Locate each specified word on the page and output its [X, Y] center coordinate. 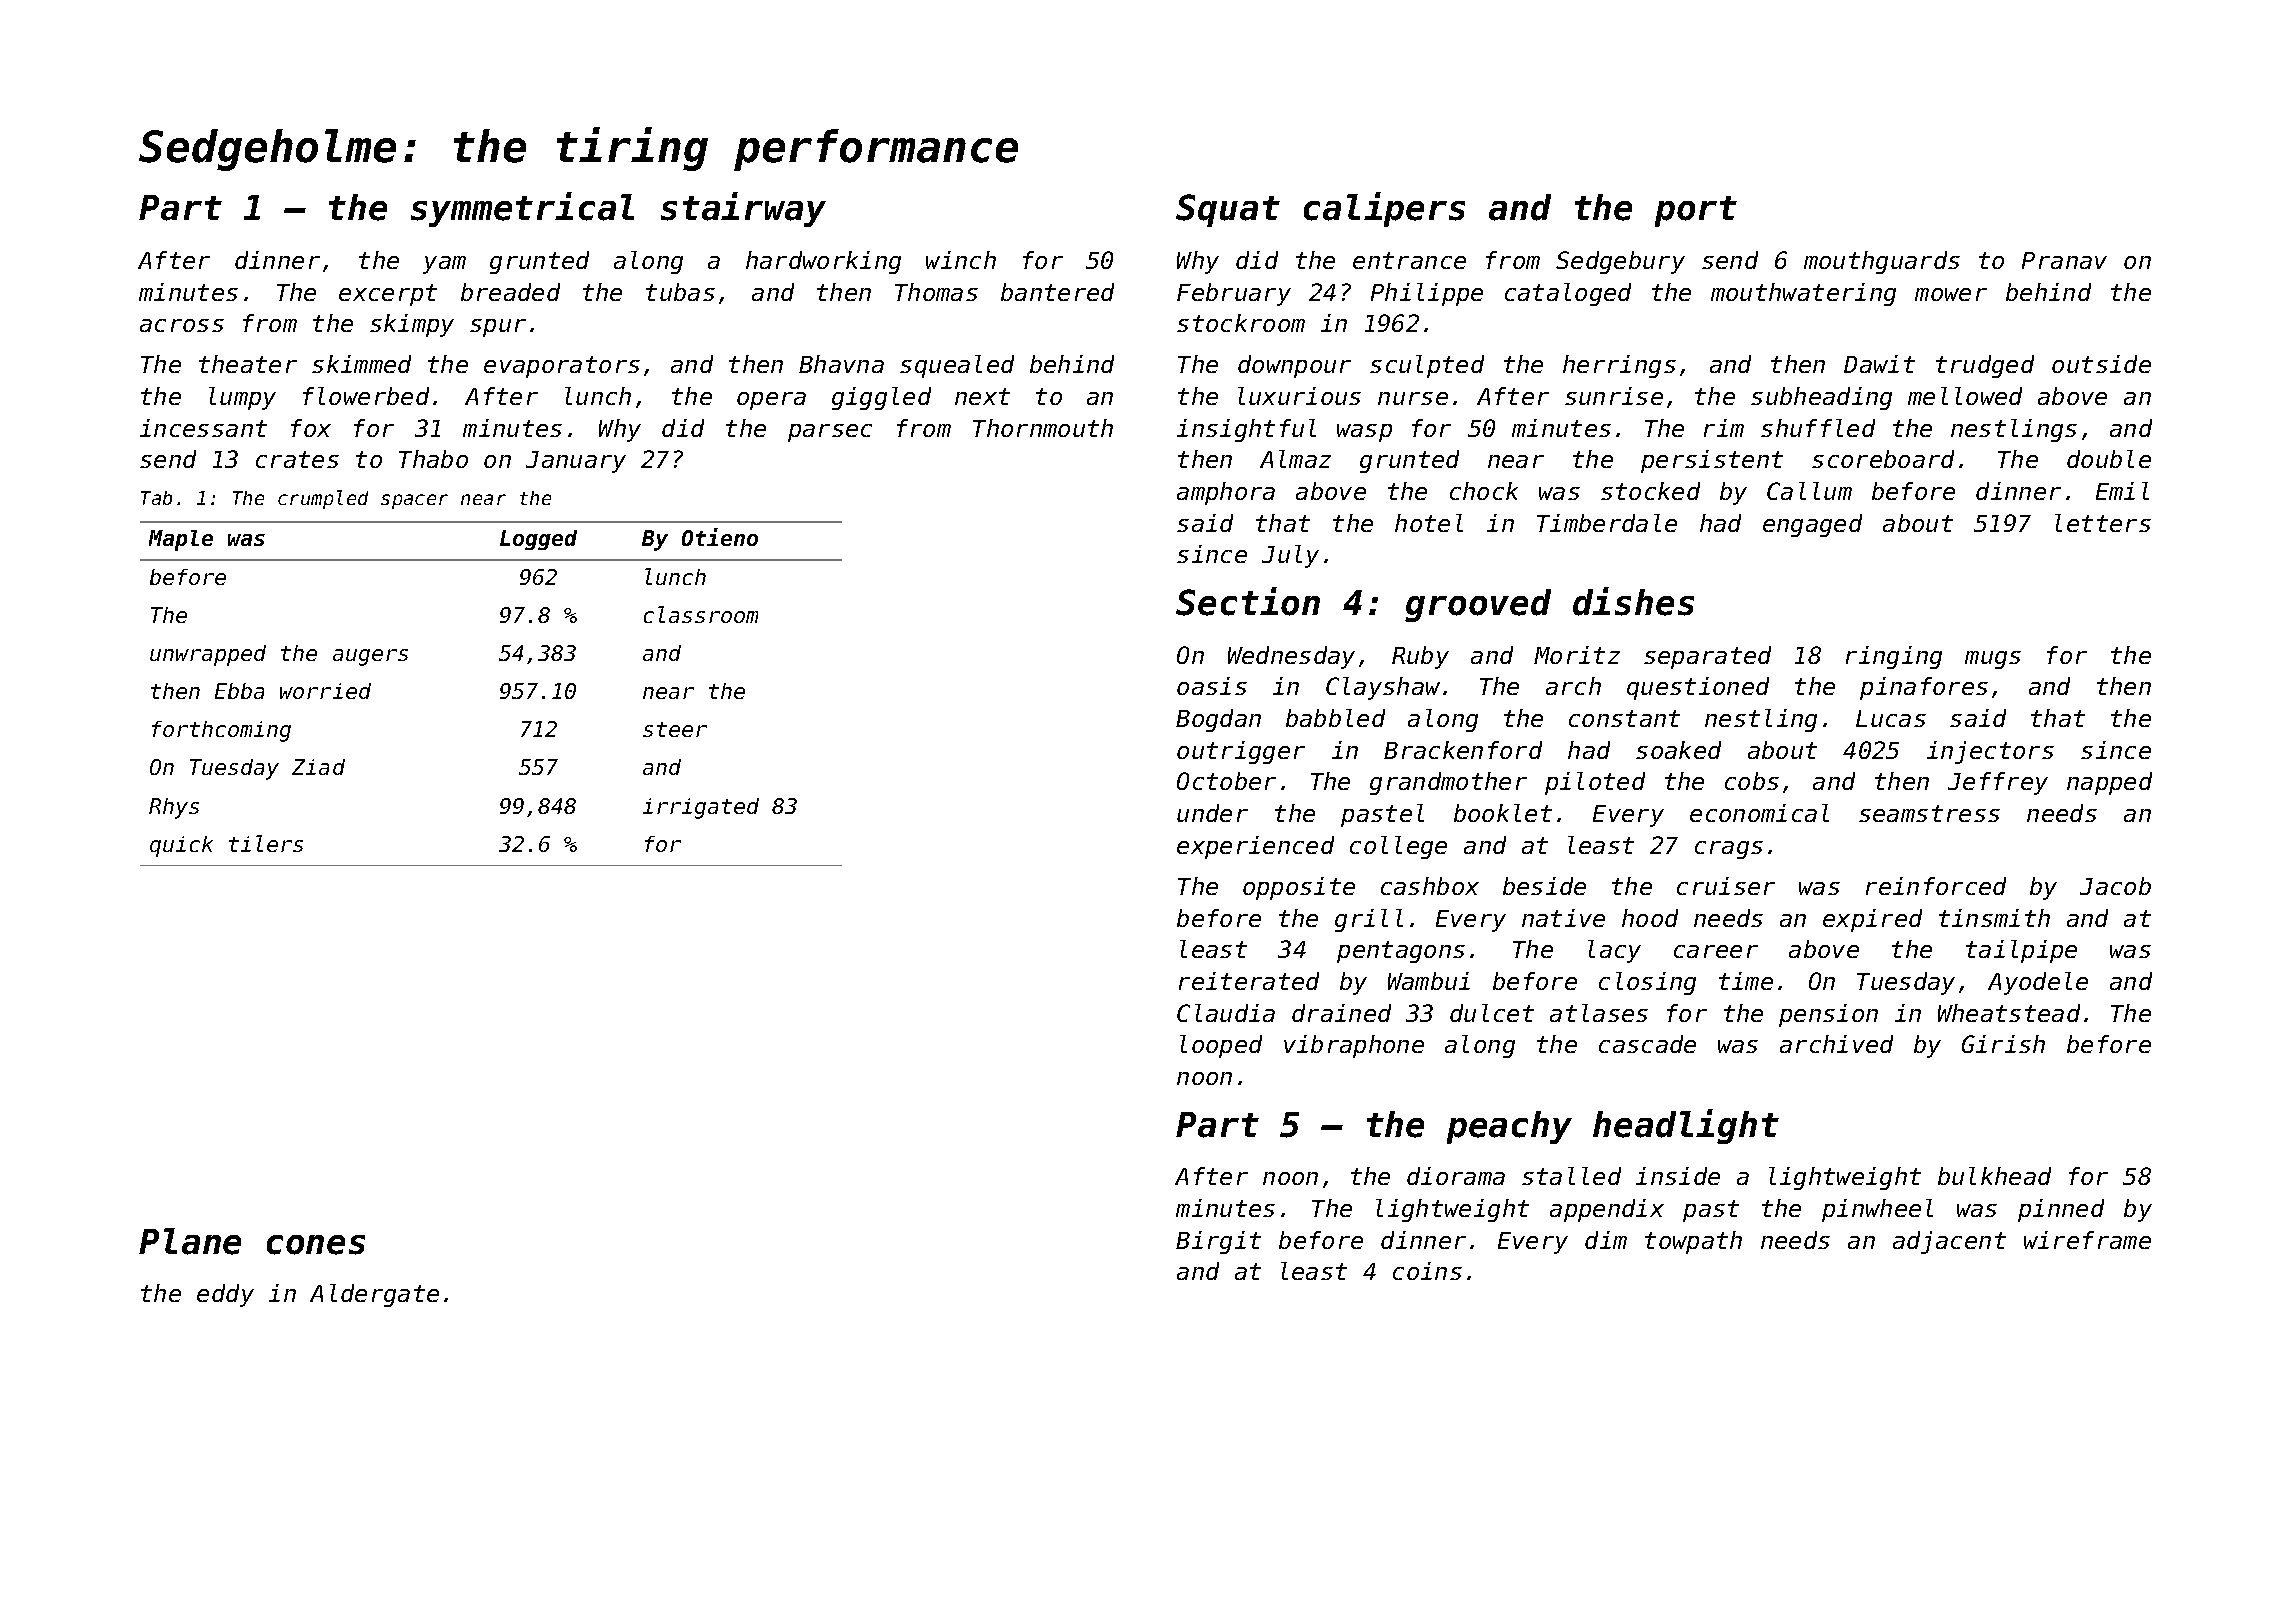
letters [2103, 523]
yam [444, 265]
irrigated [701, 808]
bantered [1057, 292]
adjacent [1949, 1242]
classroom [701, 614]
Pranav [2064, 260]
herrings [1619, 366]
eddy [225, 1295]
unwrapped [208, 655]
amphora [1226, 493]
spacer [414, 501]
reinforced [1936, 886]
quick [181, 846]
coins [1427, 1271]
